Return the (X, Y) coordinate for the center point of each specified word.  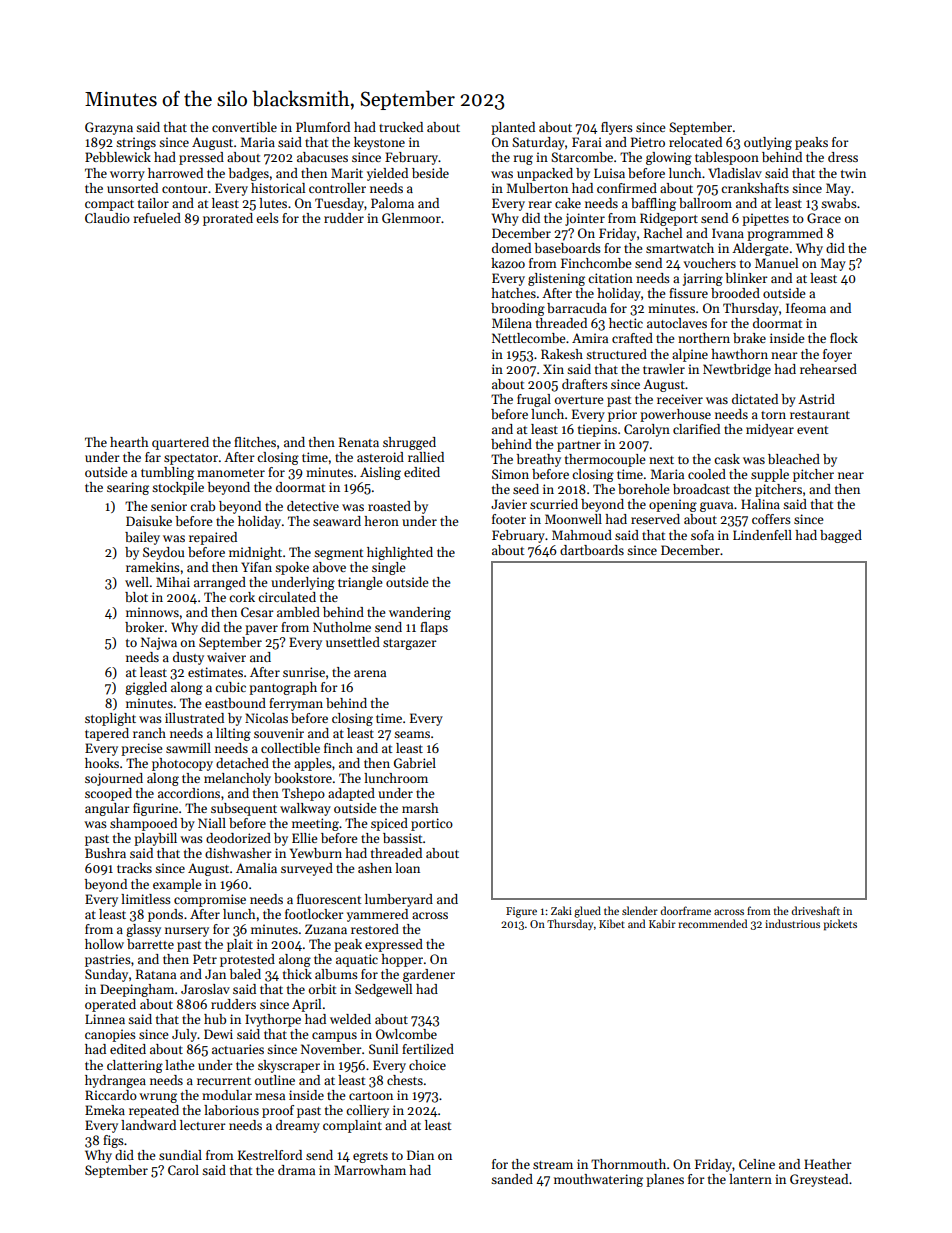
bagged (841, 536)
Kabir (662, 923)
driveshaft (816, 910)
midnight (255, 553)
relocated (695, 142)
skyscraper (289, 1066)
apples (313, 764)
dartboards (592, 550)
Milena (512, 323)
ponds (165, 915)
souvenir (279, 733)
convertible (244, 127)
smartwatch (680, 248)
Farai (587, 142)
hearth (129, 442)
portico (432, 824)
